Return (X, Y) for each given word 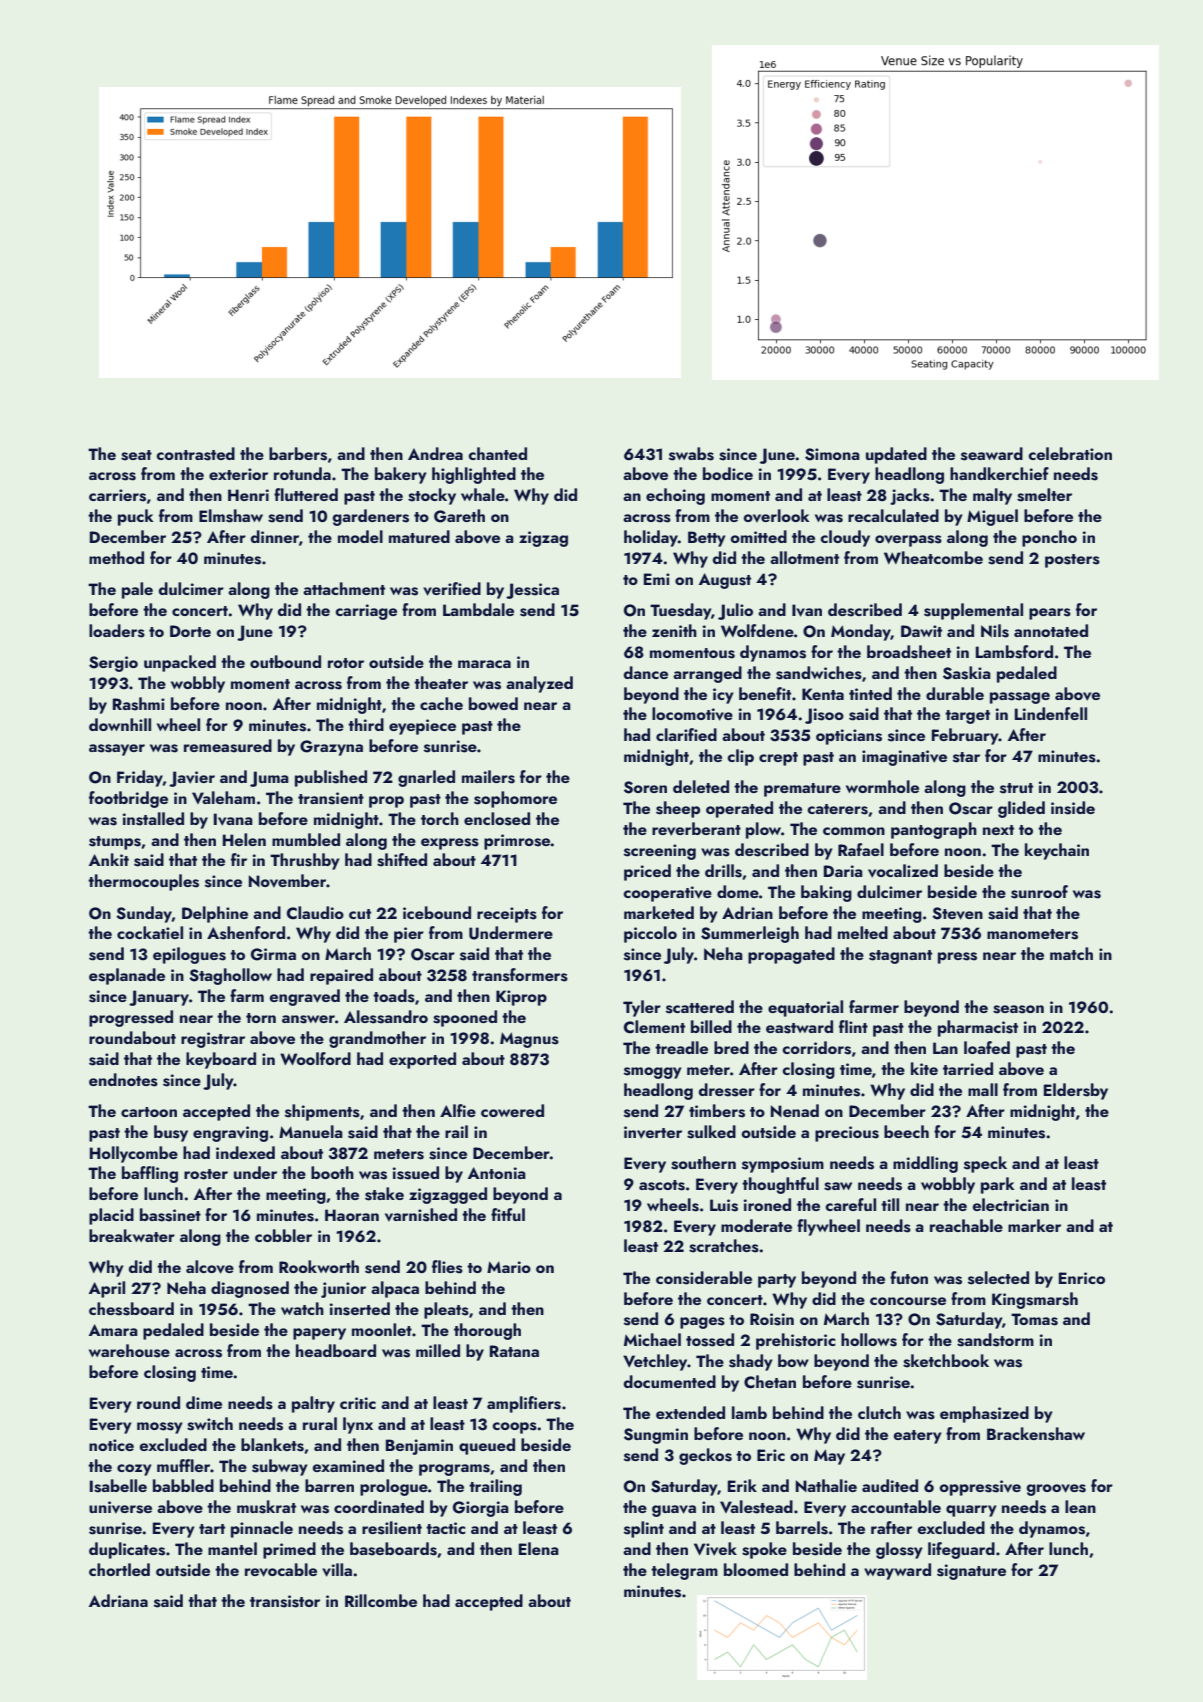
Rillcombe (381, 1600)
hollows (869, 1340)
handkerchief (999, 473)
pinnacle (262, 1529)
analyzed (539, 684)
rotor (346, 663)
